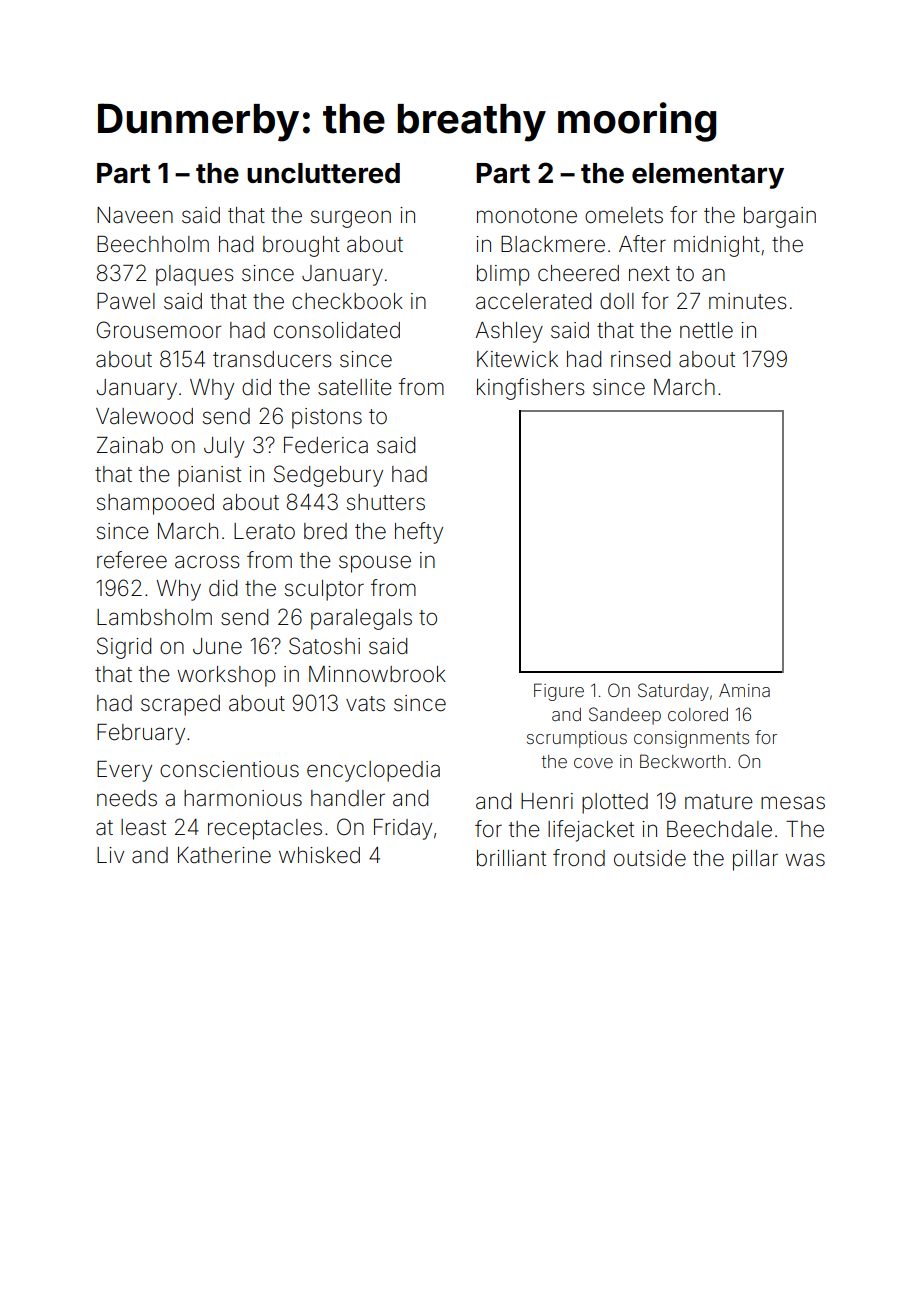 The width and height of the screenshot is (924, 1314). What do you see at coordinates (708, 176) in the screenshot?
I see `elementary` at bounding box center [708, 176].
